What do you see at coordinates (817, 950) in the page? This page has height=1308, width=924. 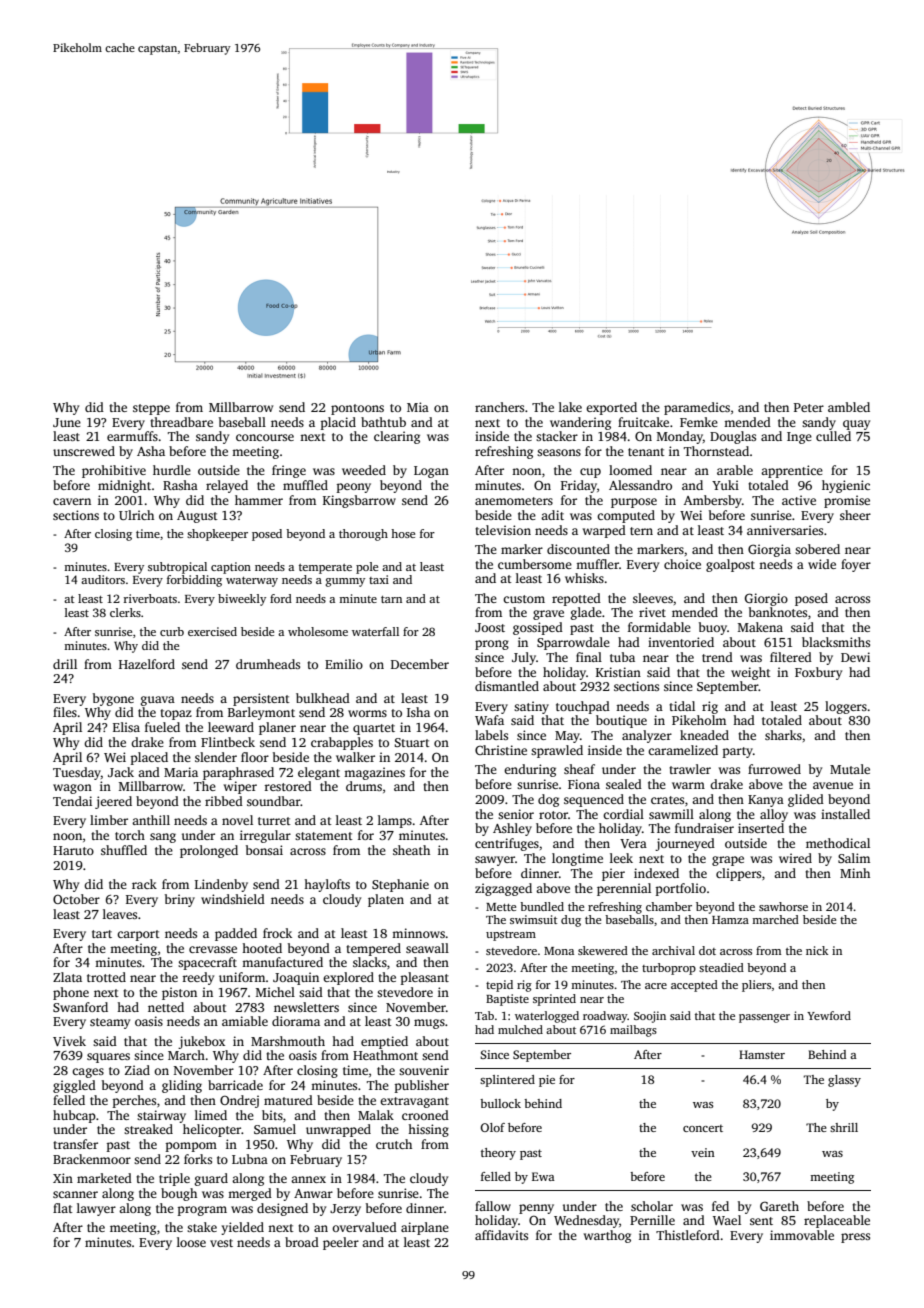 I see `nick` at bounding box center [817, 950].
